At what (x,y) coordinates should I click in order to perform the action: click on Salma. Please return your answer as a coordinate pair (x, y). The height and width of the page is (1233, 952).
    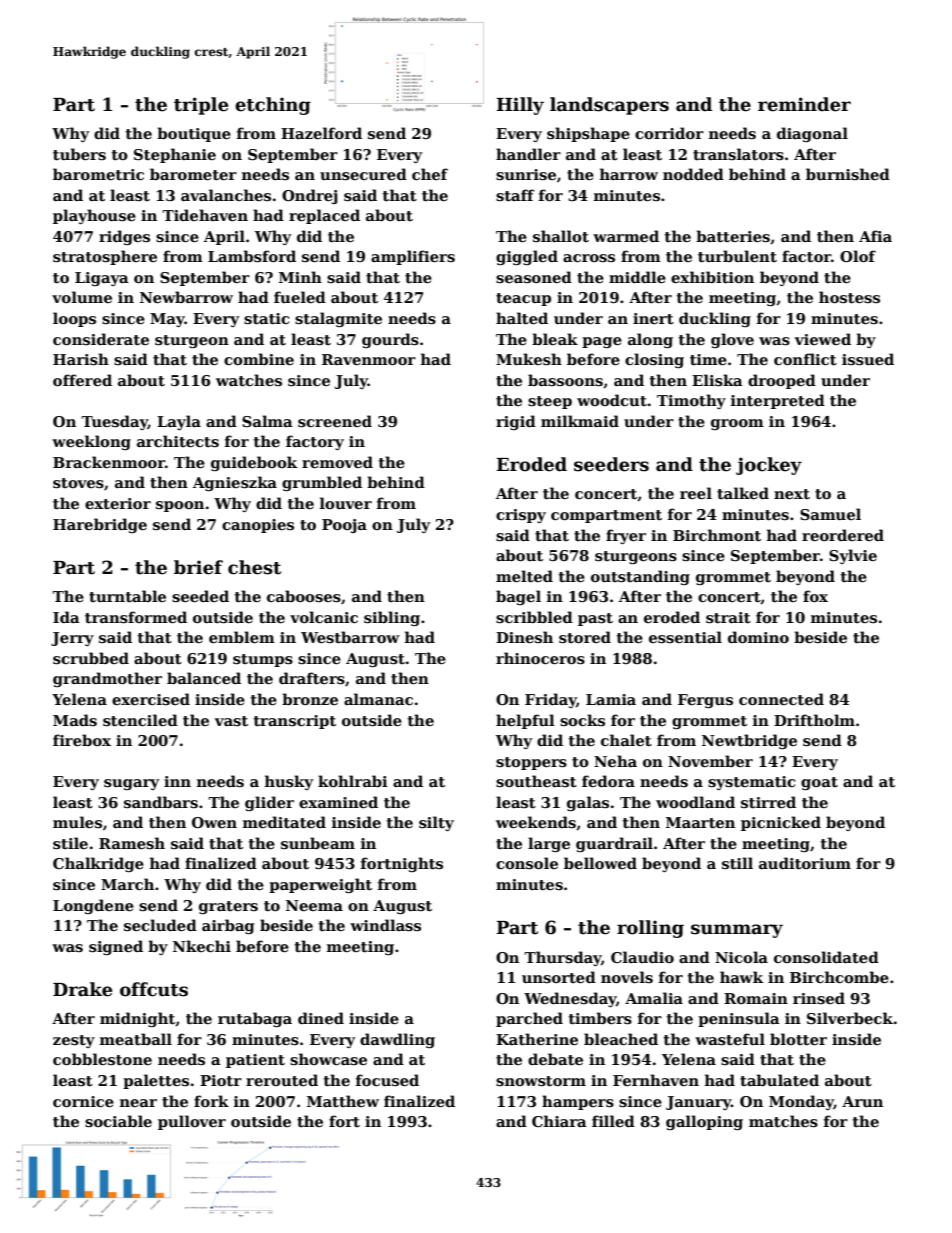
    Looking at the image, I should click on (267, 421).
